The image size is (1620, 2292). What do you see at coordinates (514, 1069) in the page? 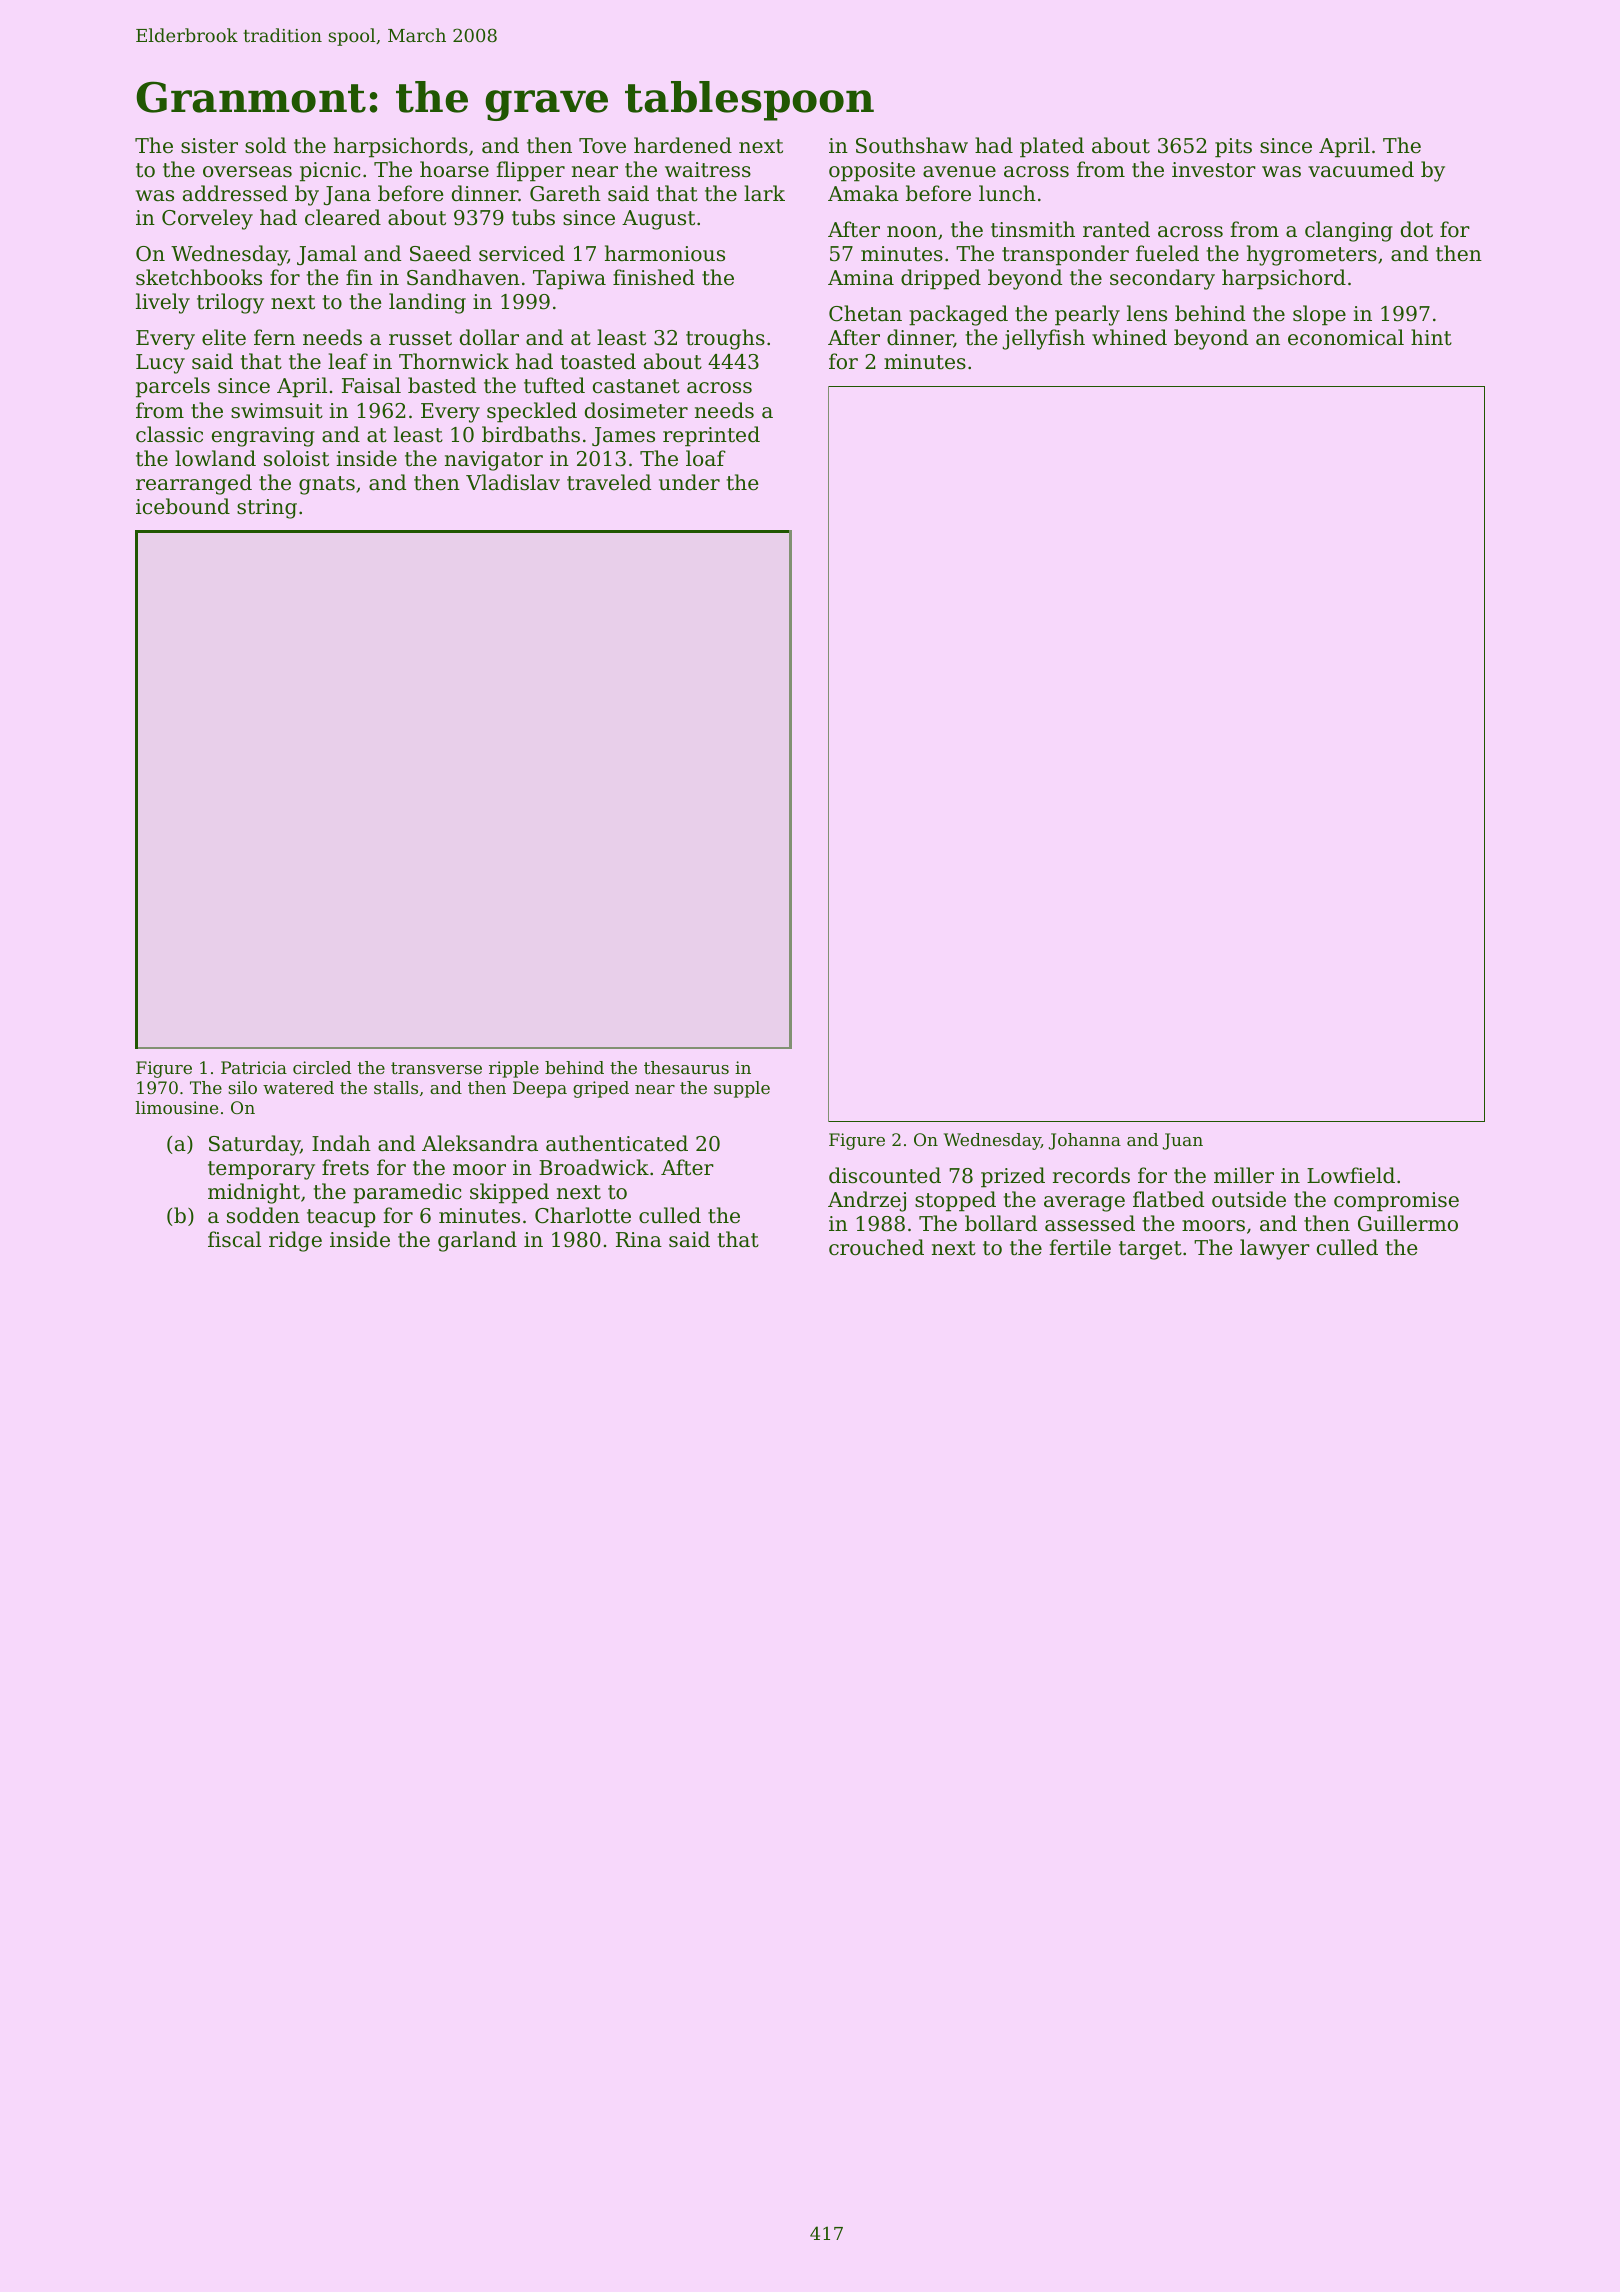
I see `ripple` at bounding box center [514, 1069].
